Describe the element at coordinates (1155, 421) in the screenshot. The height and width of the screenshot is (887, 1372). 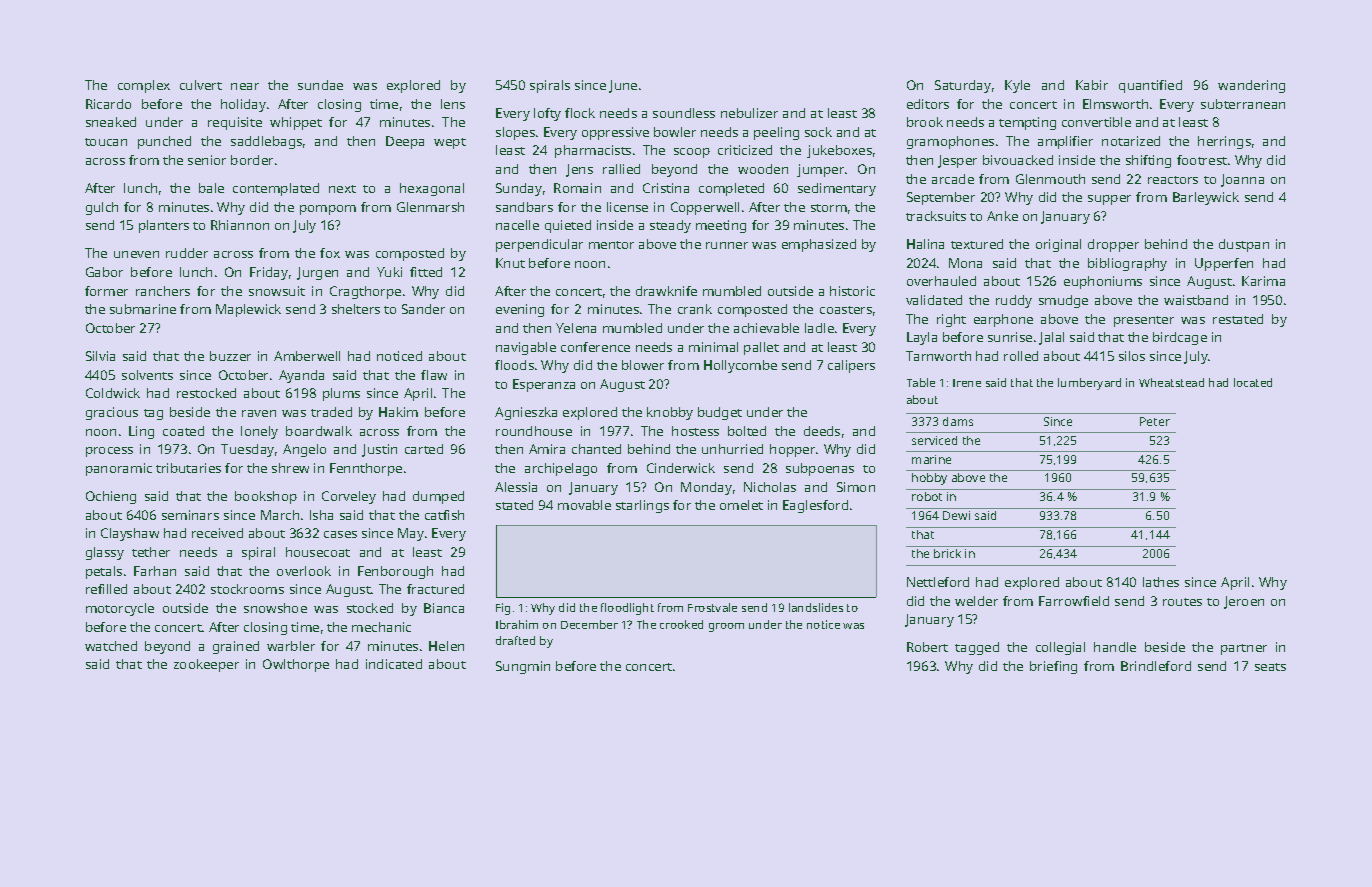
I see `Peter` at that location.
